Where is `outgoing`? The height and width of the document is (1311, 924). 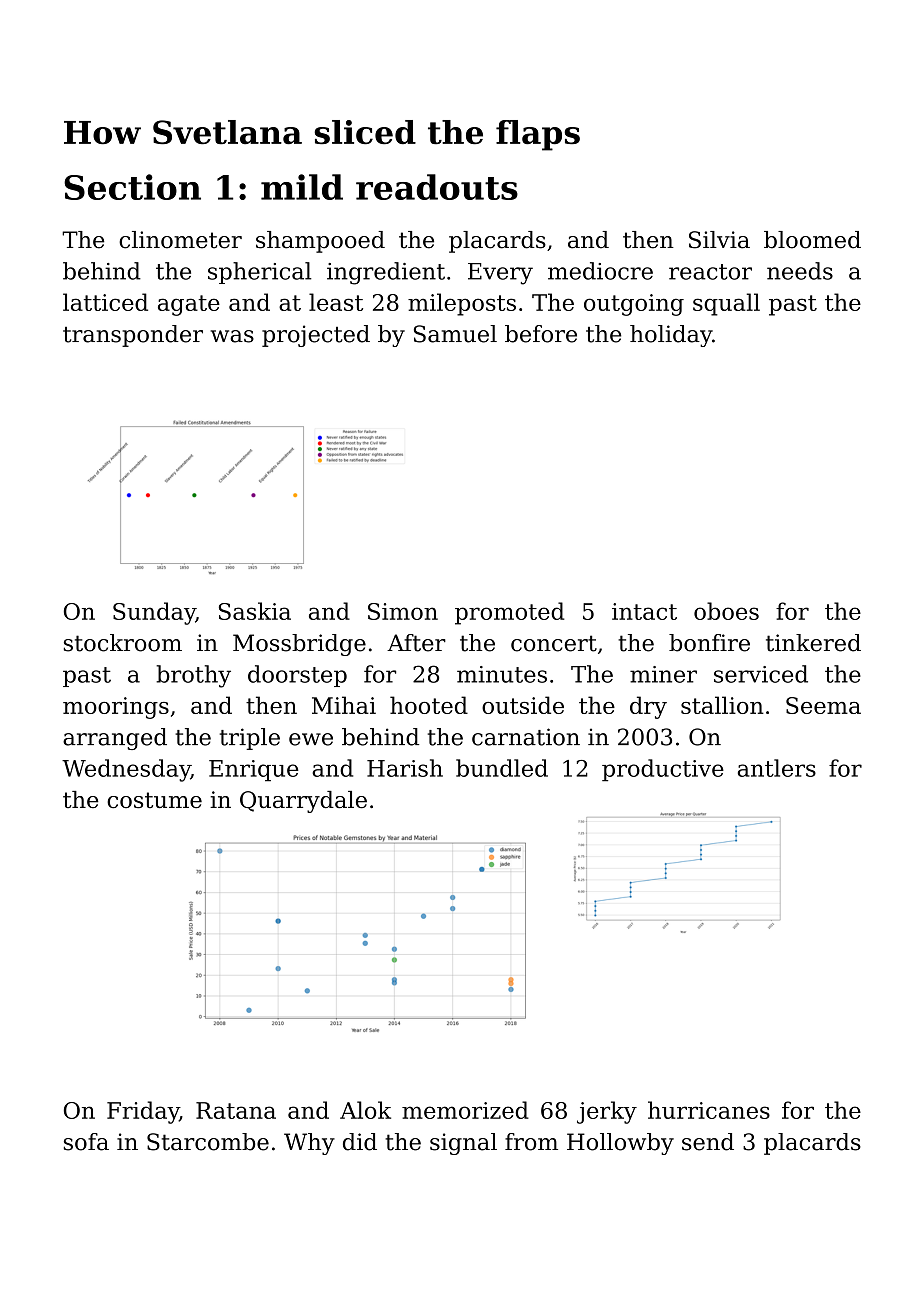 outgoing is located at coordinates (634, 305).
